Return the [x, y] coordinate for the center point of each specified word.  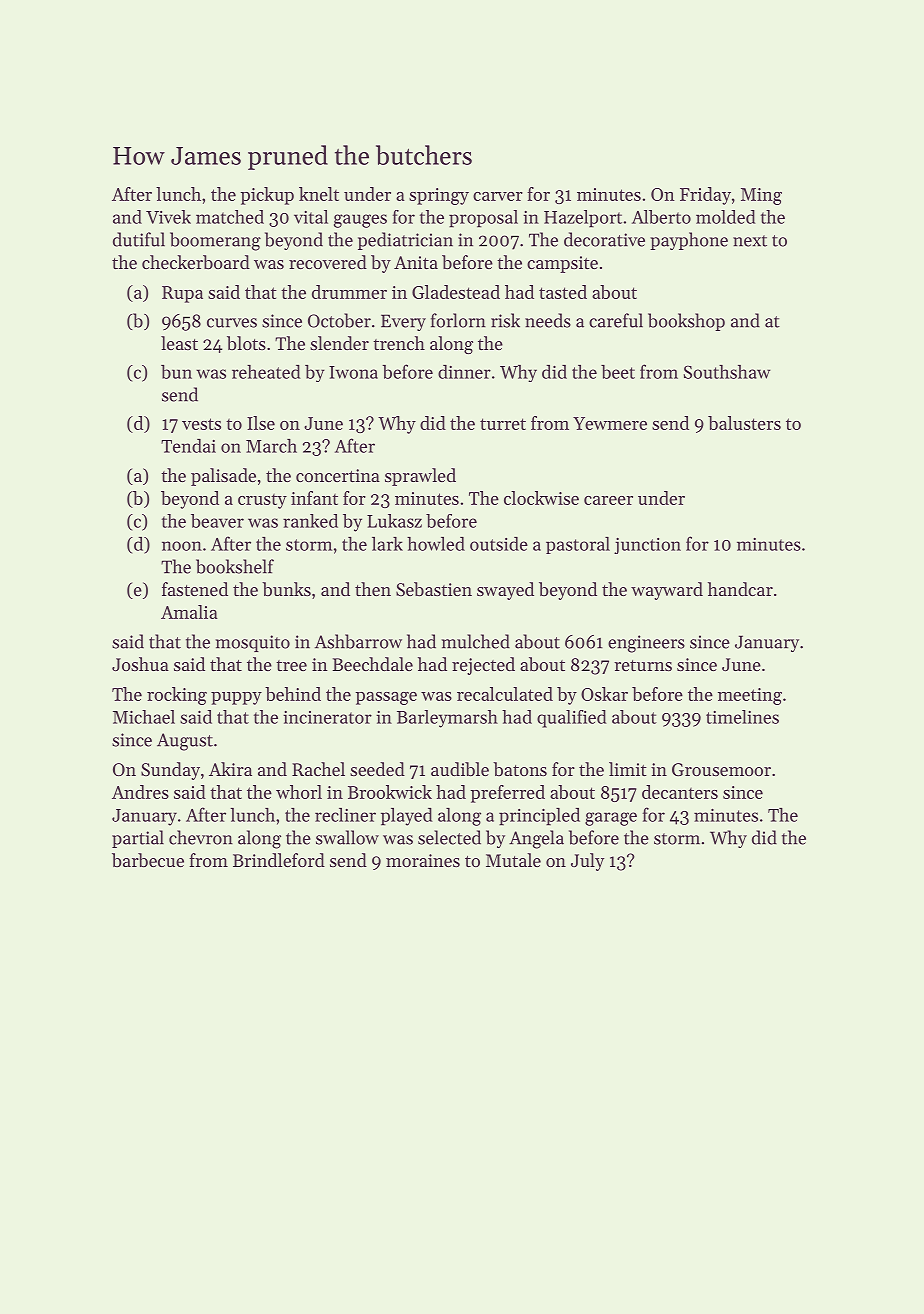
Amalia [189, 612]
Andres [140, 792]
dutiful [139, 239]
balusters [744, 423]
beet [618, 372]
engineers [646, 644]
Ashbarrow [358, 641]
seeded [377, 769]
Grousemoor [721, 769]
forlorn [458, 320]
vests [201, 424]
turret [503, 424]
